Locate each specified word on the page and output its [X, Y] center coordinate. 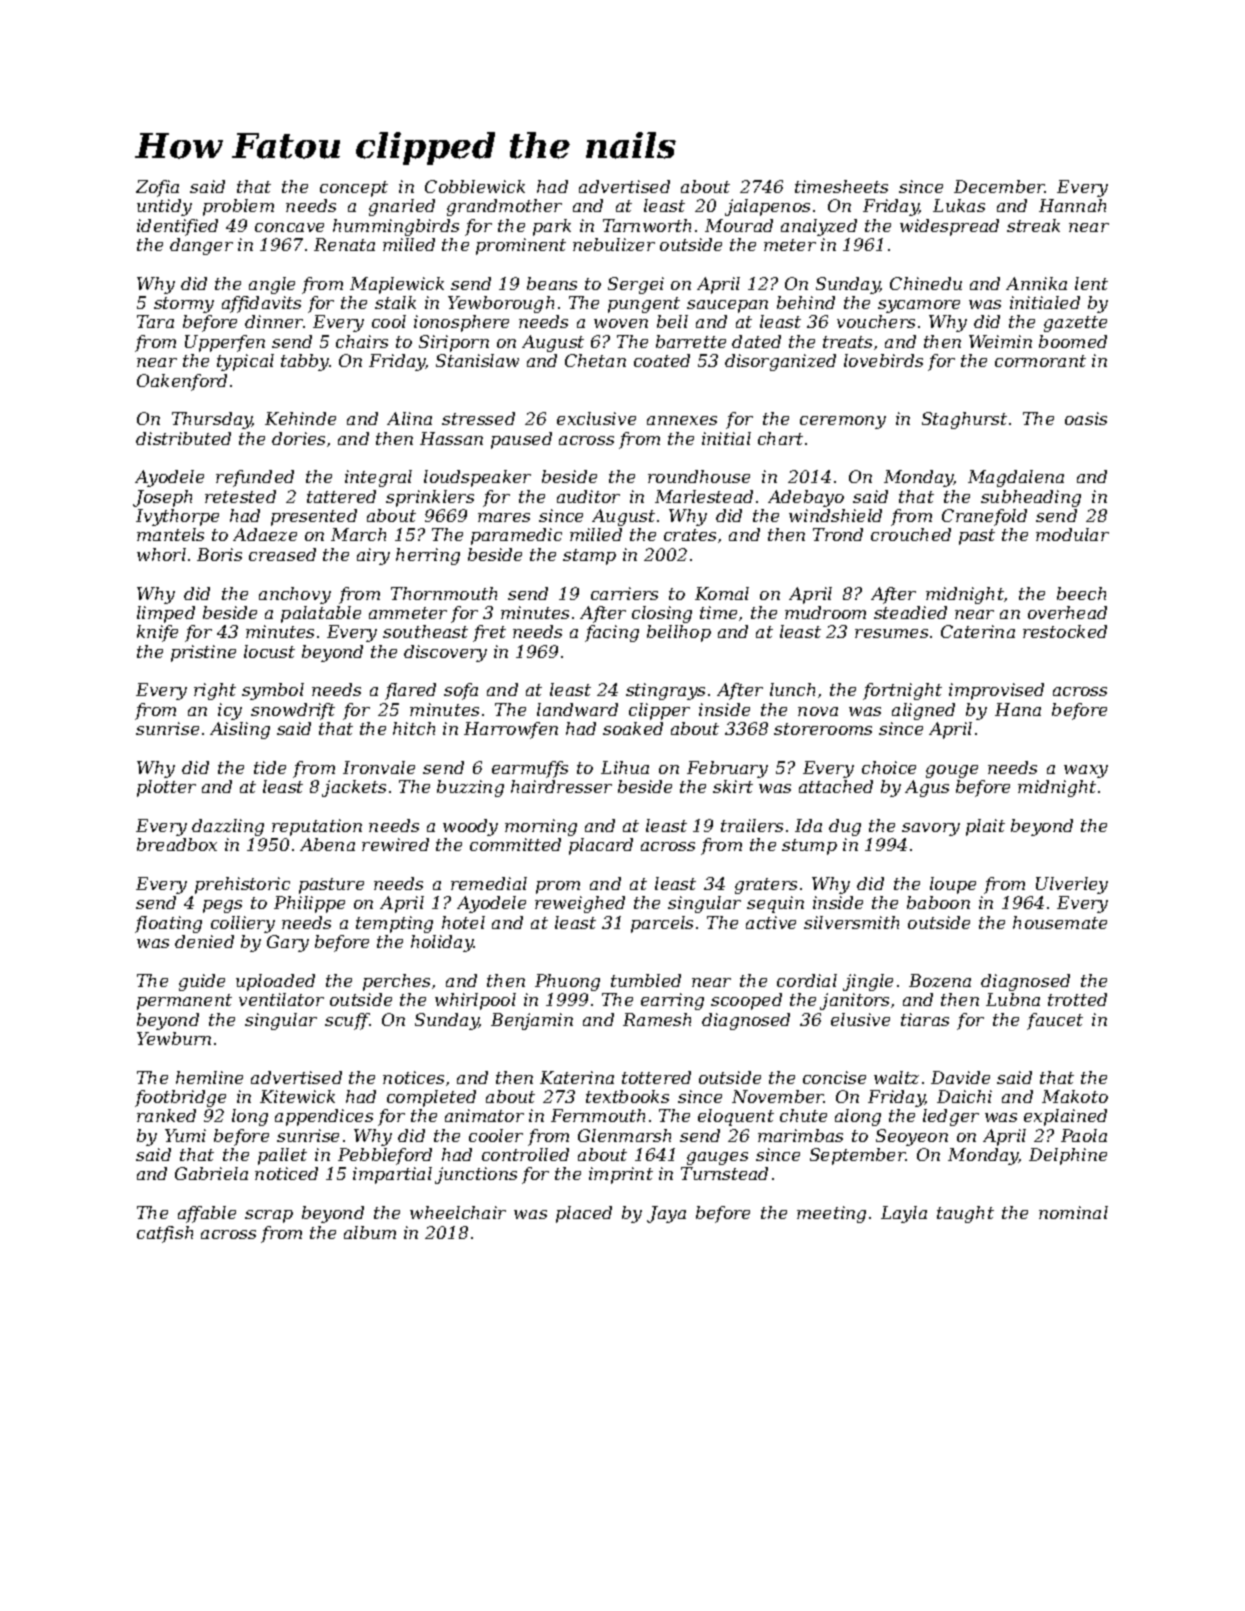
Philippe [309, 904]
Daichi [964, 1096]
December [999, 186]
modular [1072, 534]
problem [238, 207]
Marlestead [704, 496]
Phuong [567, 982]
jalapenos [767, 207]
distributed [183, 438]
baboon [938, 902]
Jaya [666, 1214]
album [370, 1232]
